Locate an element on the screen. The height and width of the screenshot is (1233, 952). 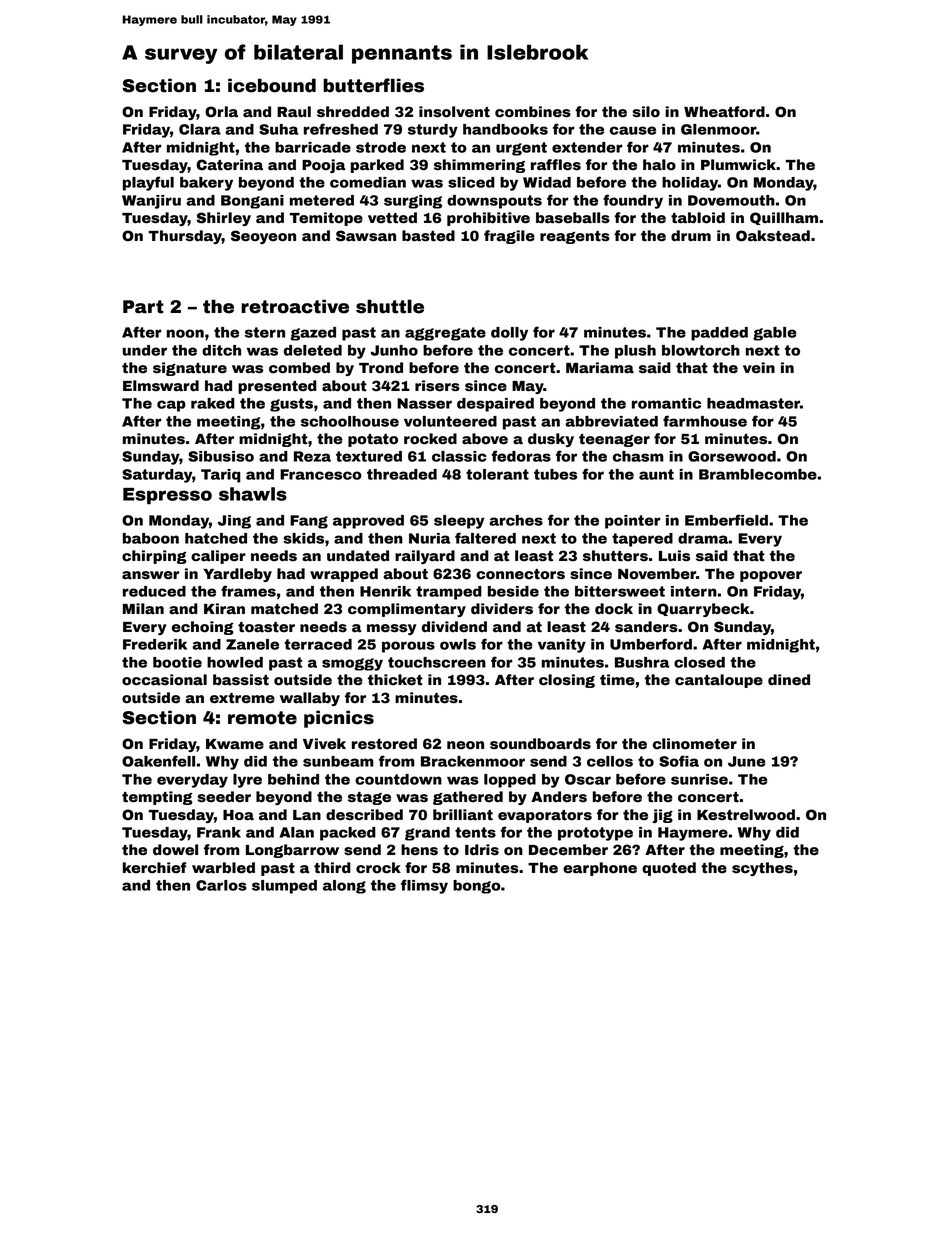
popover is located at coordinates (771, 576).
